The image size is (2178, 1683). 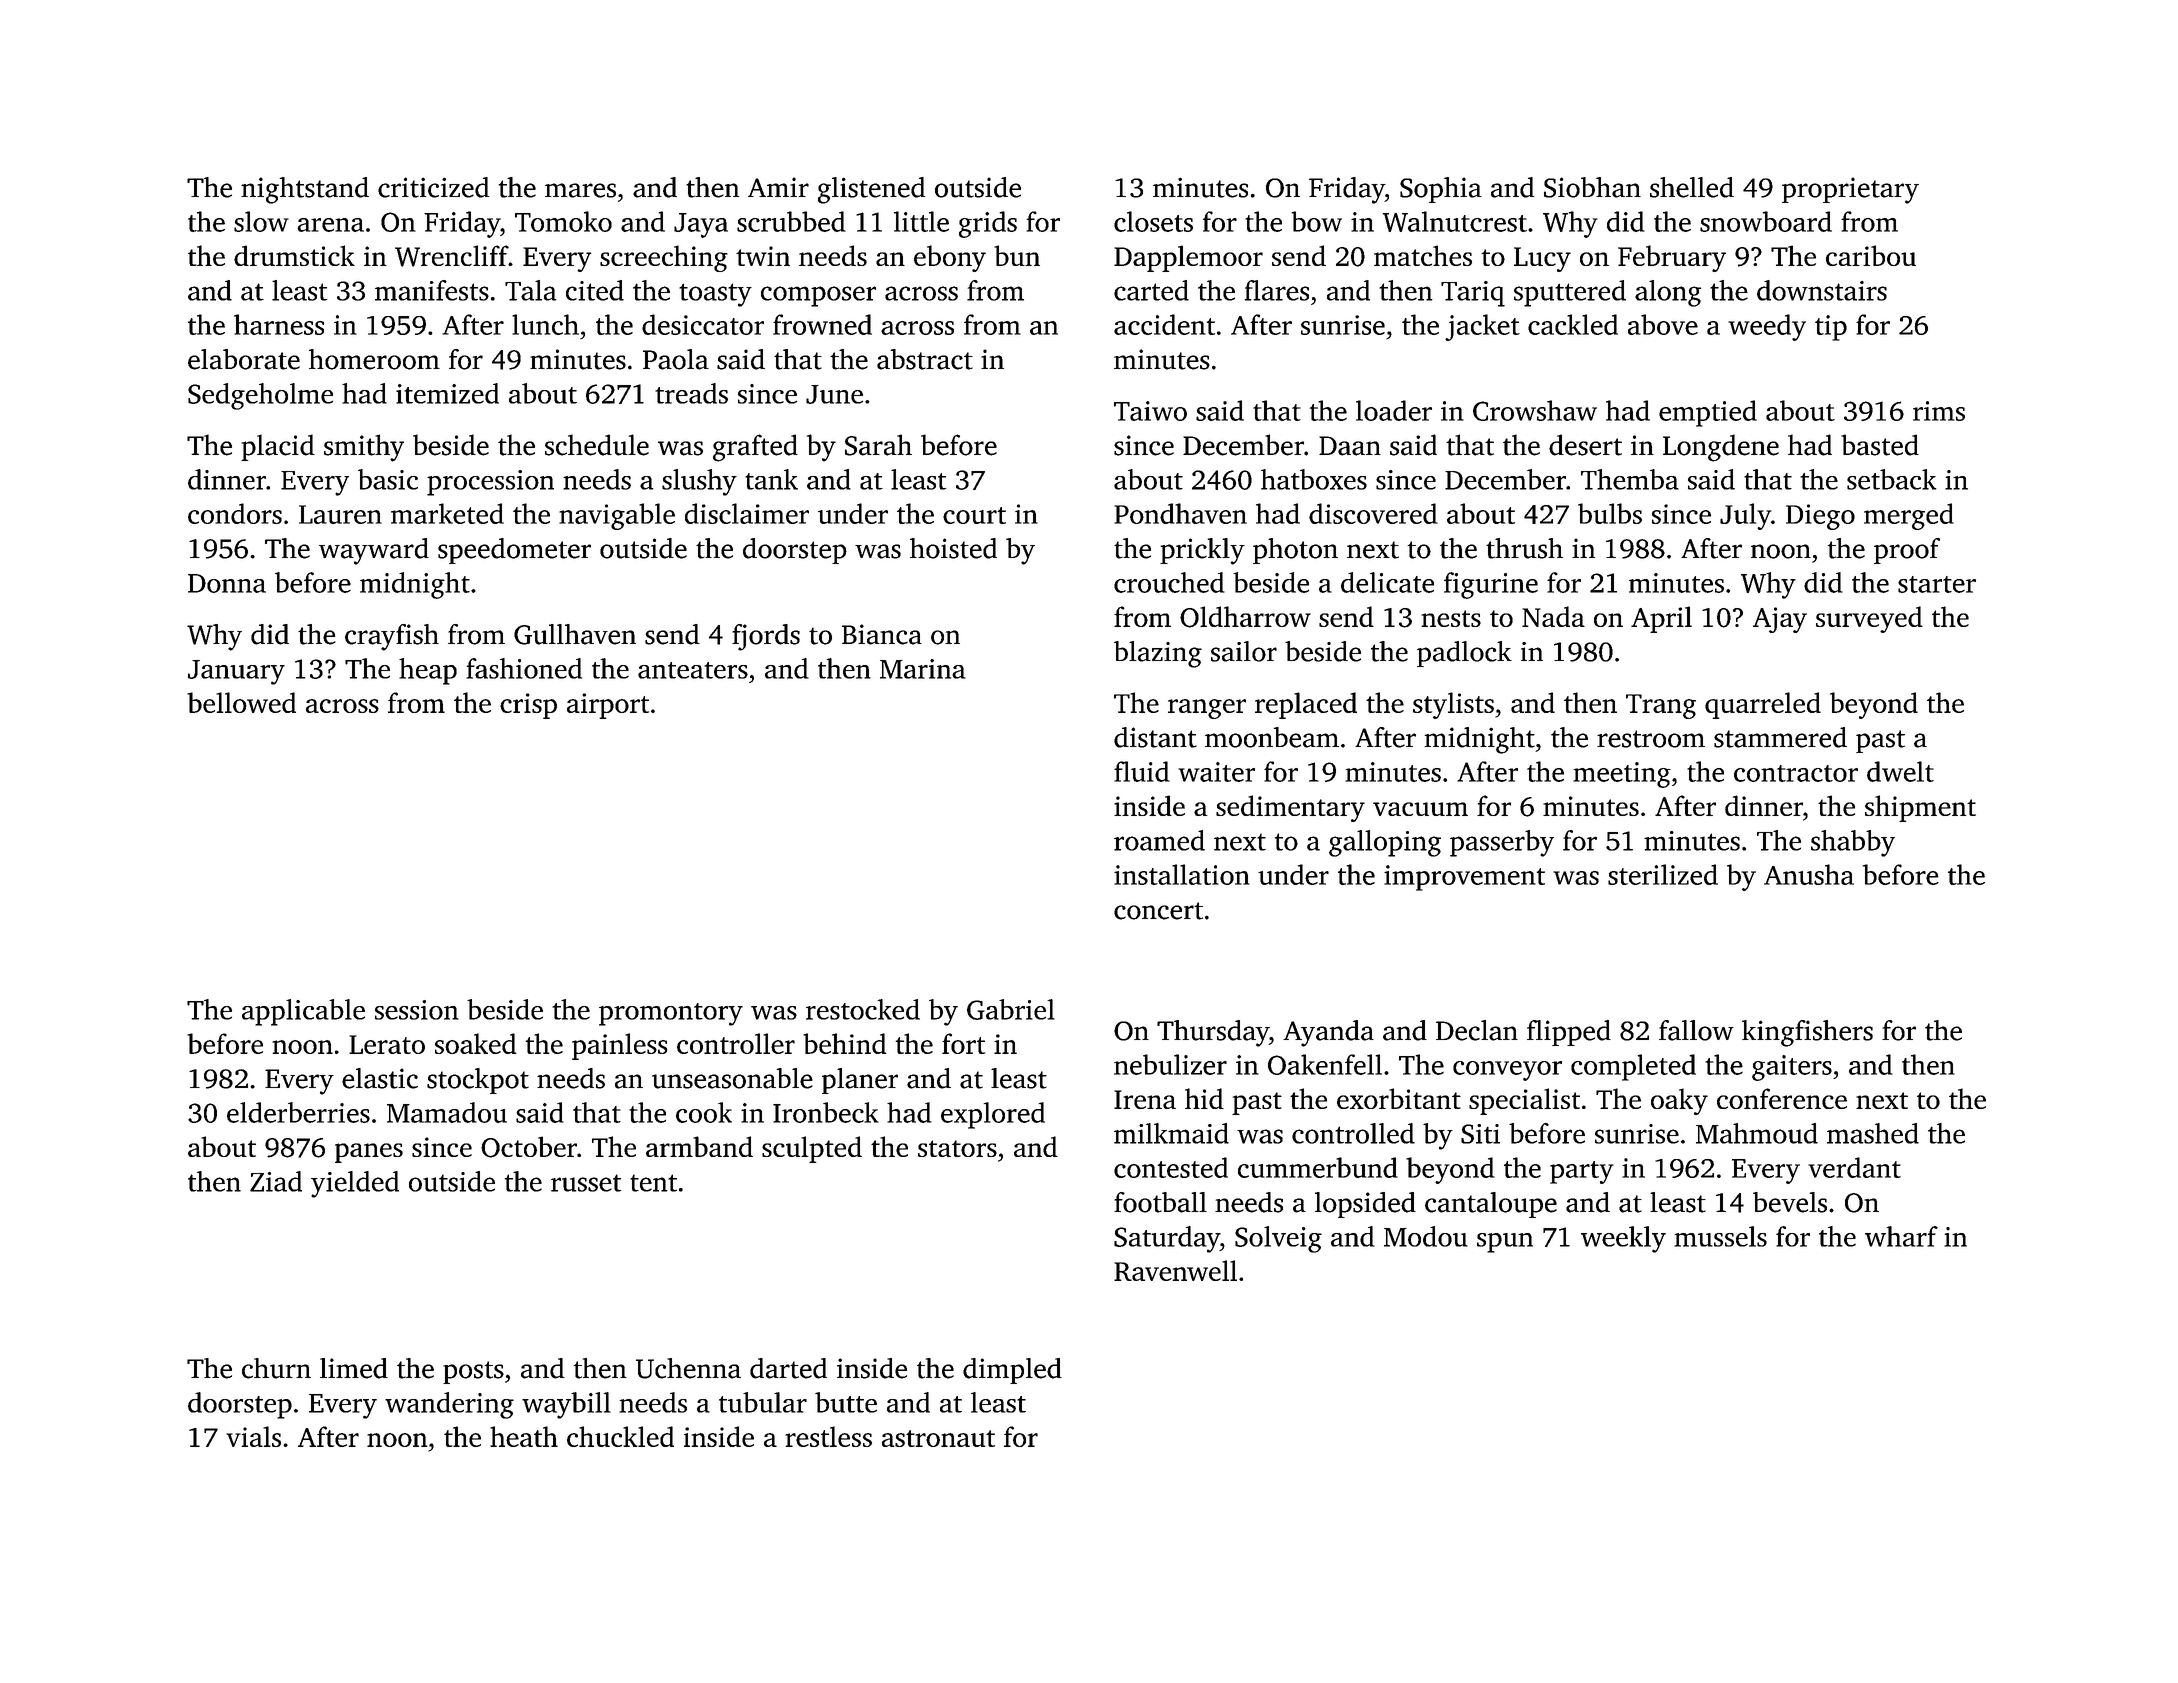 What do you see at coordinates (1692, 187) in the page?
I see `shelled` at bounding box center [1692, 187].
